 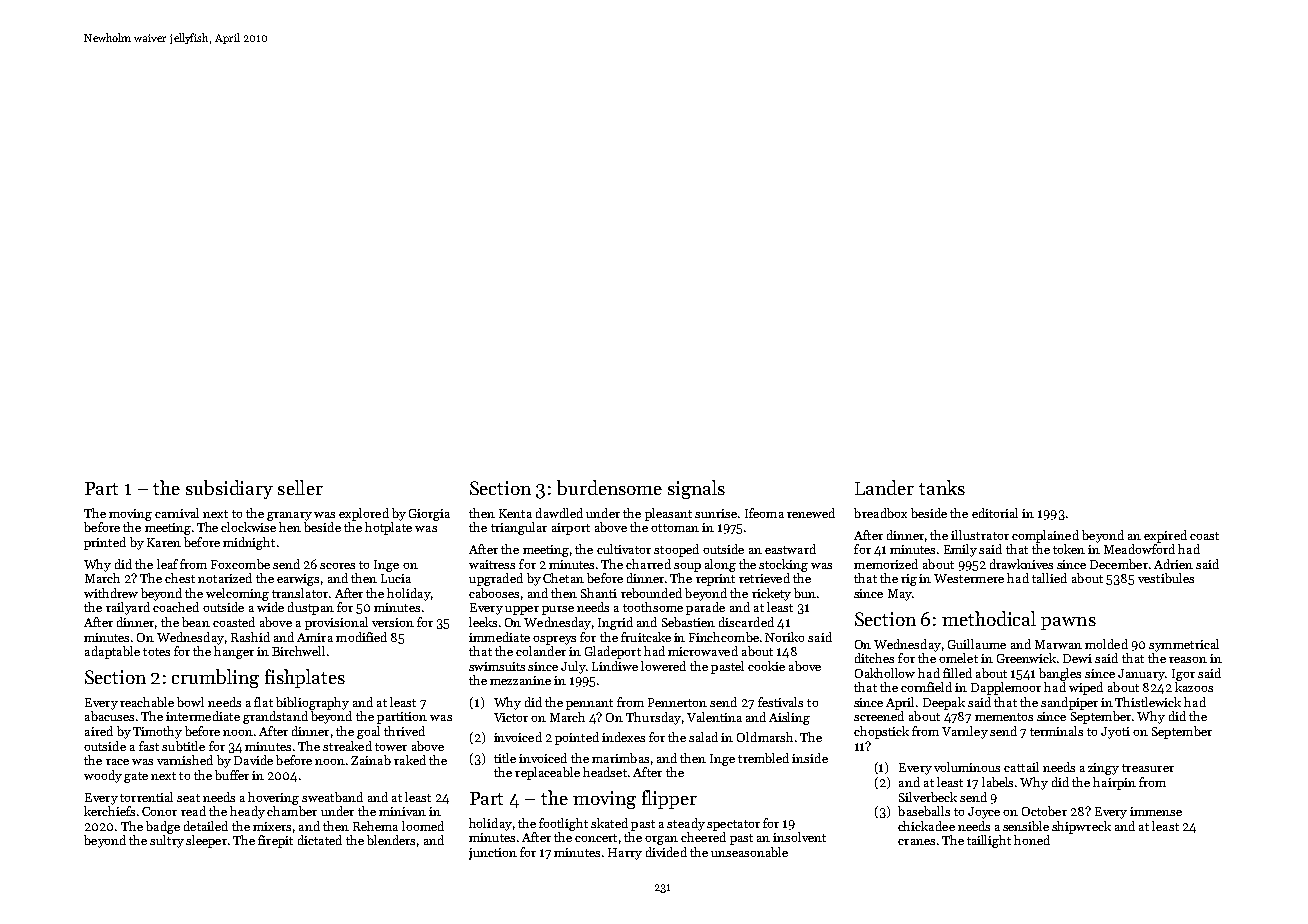 What do you see at coordinates (646, 637) in the page?
I see `fruitcake` at bounding box center [646, 637].
